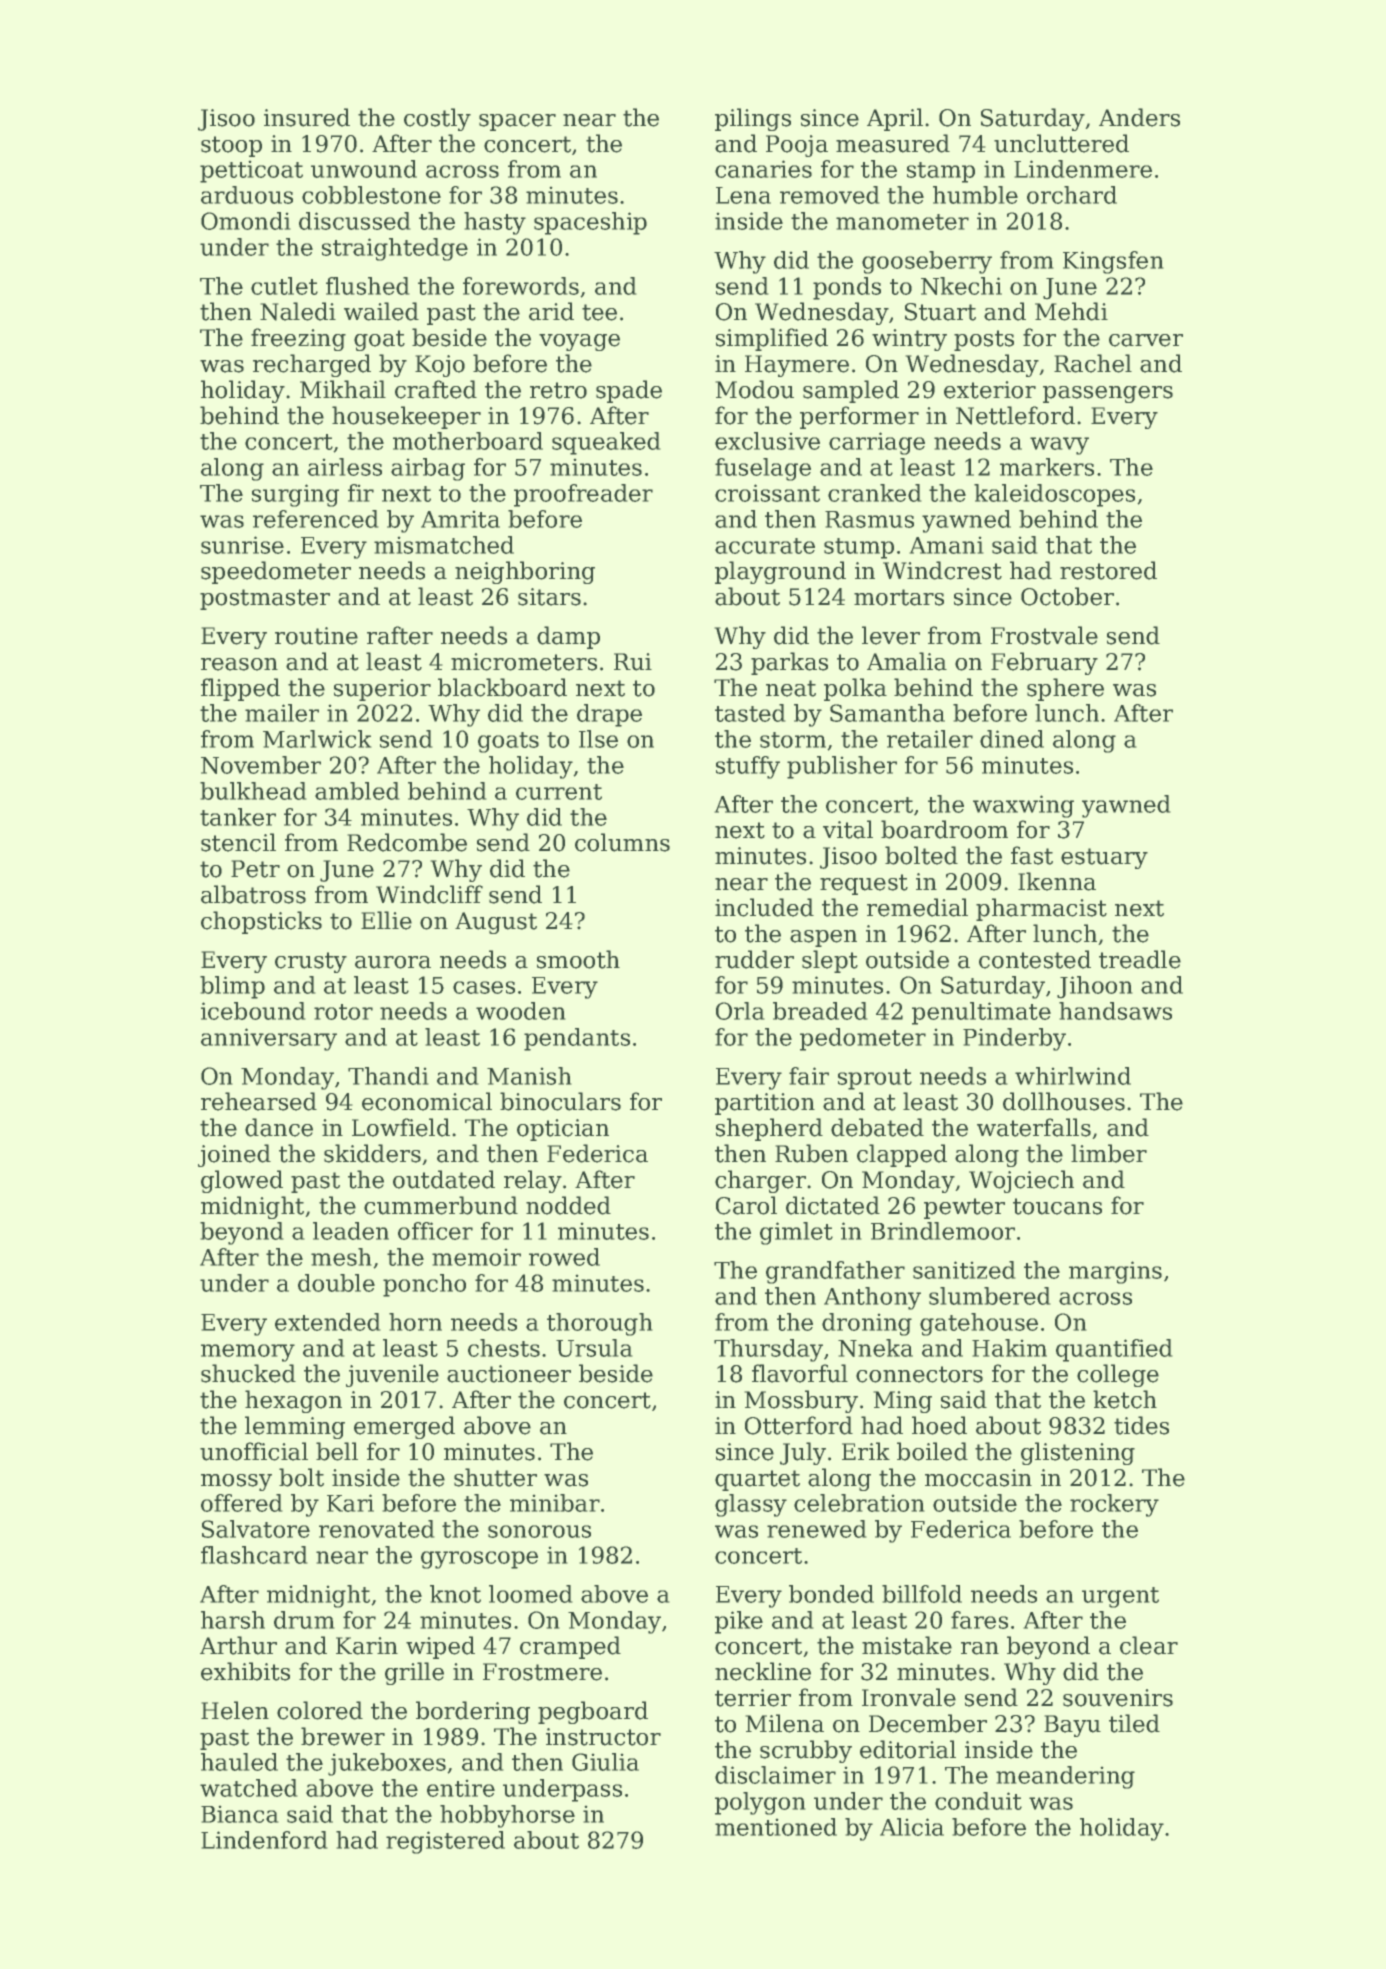 Image resolution: width=1386 pixels, height=1969 pixels. I want to click on wintry, so click(909, 340).
